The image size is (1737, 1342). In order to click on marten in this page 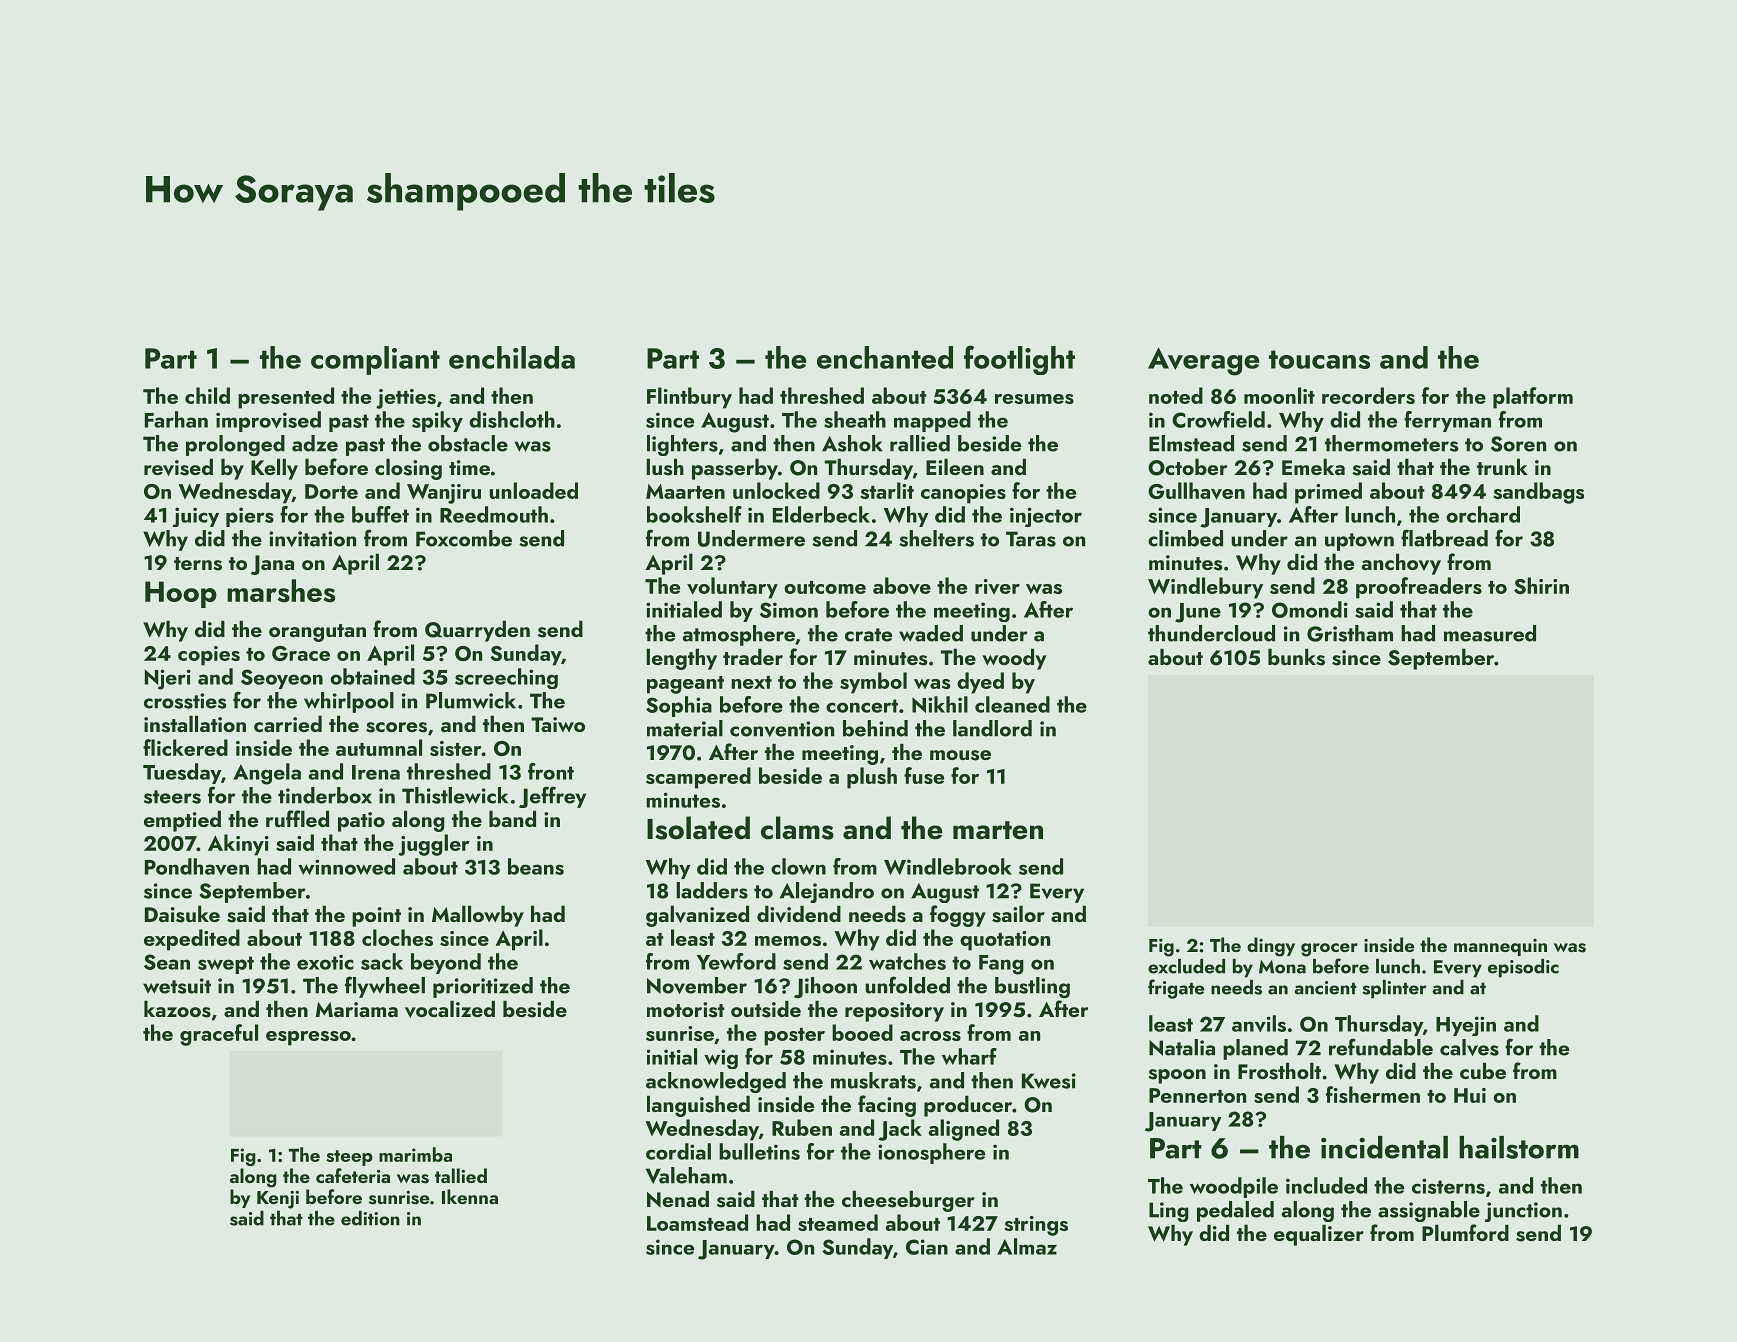, I will do `click(998, 830)`.
